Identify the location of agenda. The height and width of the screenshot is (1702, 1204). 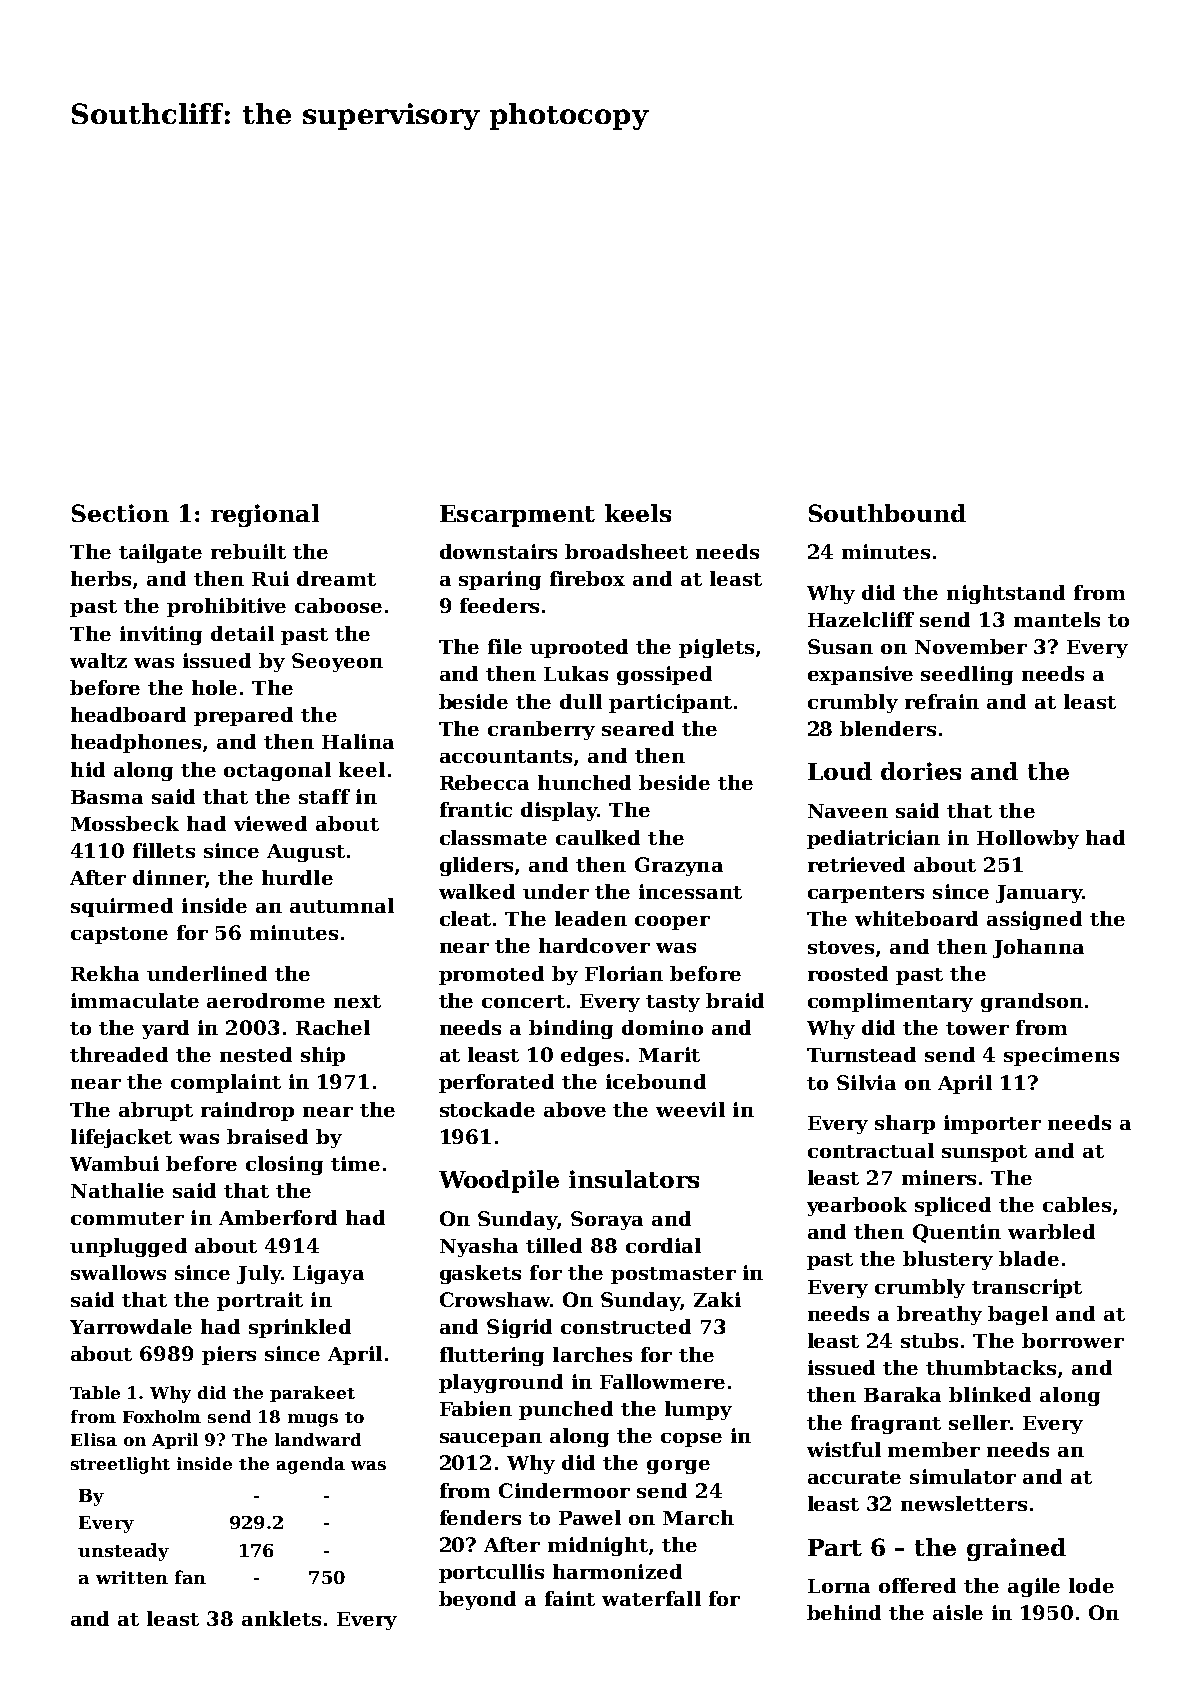
(311, 1465).
